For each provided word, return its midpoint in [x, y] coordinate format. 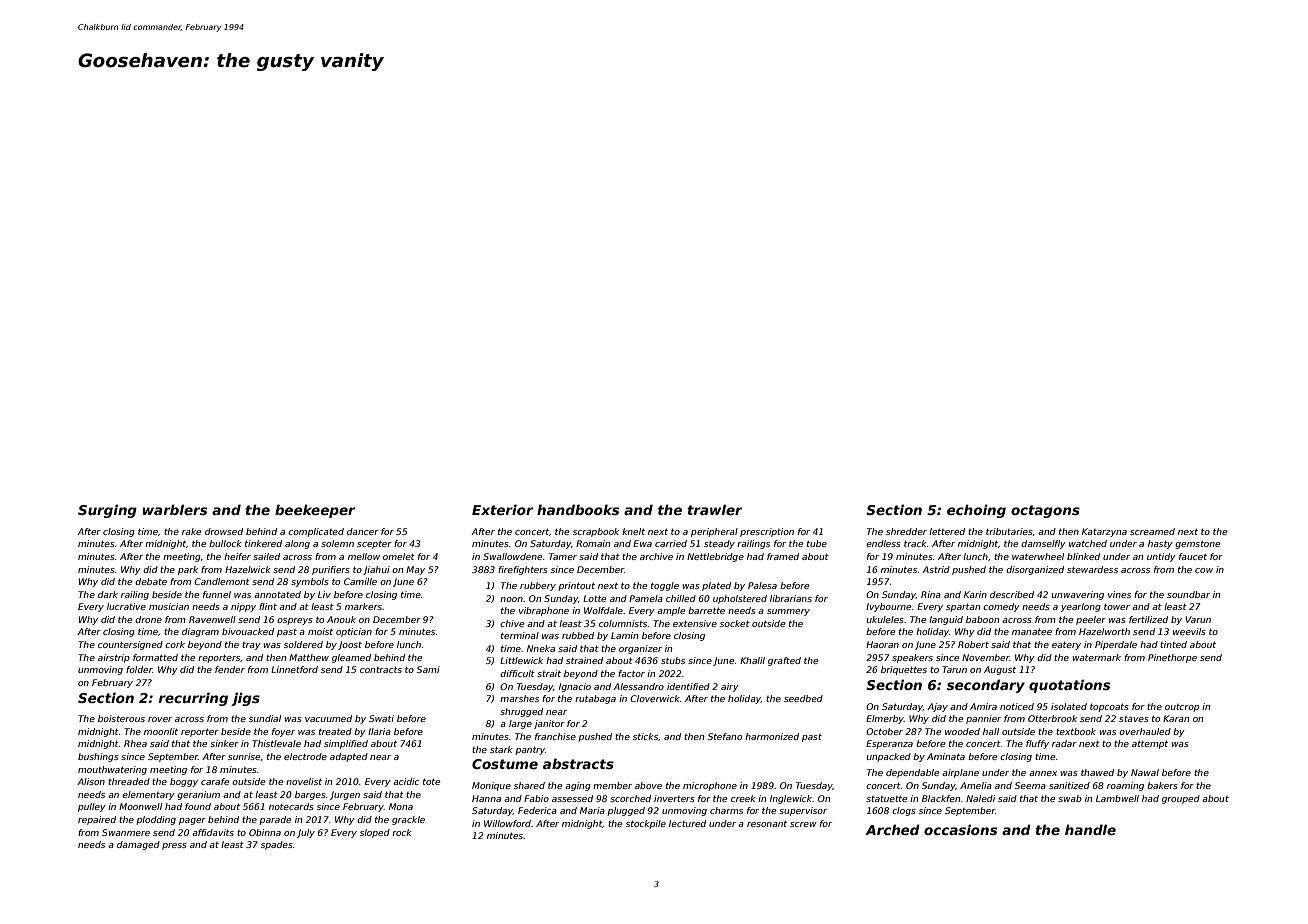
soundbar [1188, 594]
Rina [931, 594]
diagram [200, 632]
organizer [640, 649]
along [297, 544]
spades [277, 845]
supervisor [803, 811]
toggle [665, 586]
